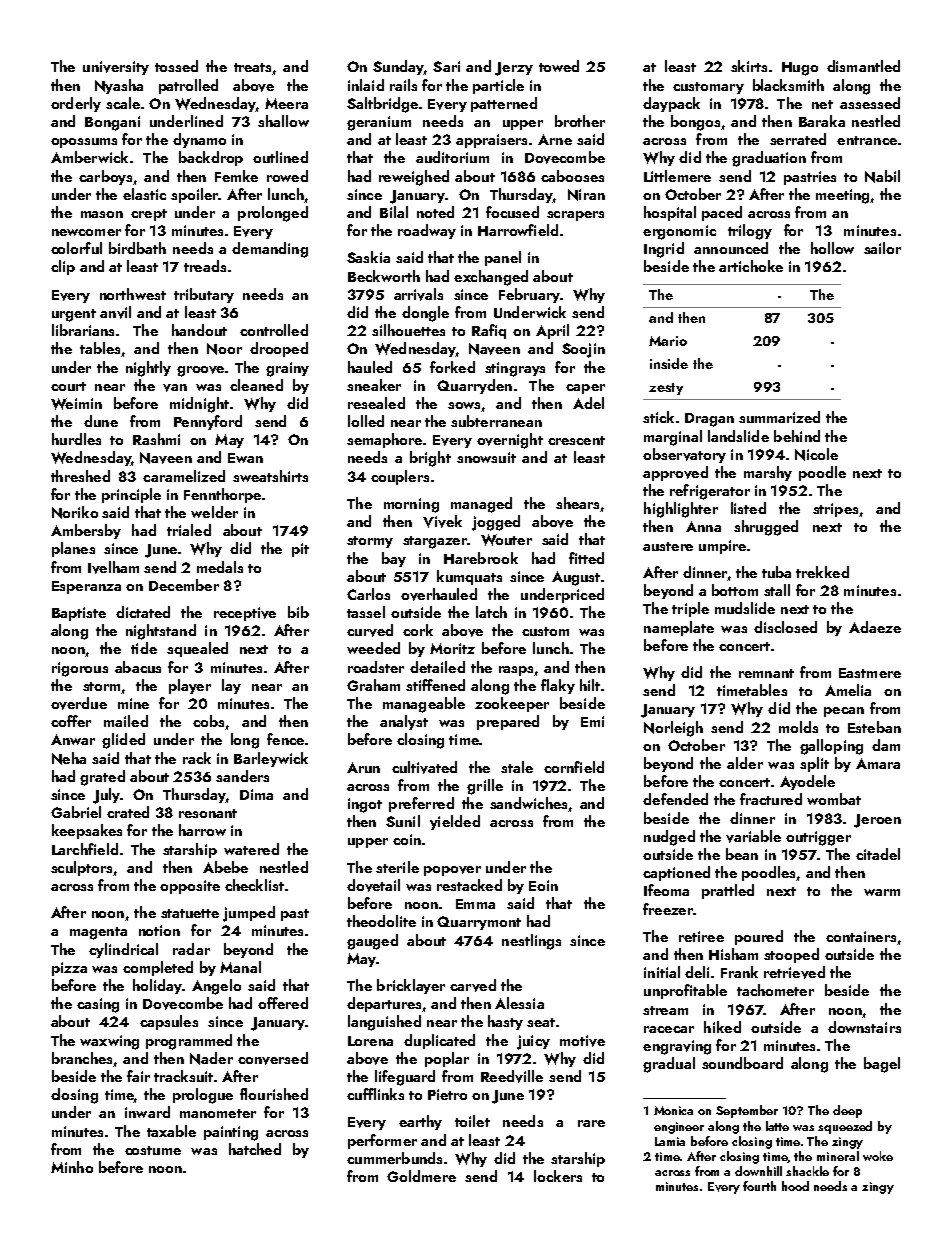  Describe the element at coordinates (421, 1176) in the page. I see `Goldmere` at that location.
